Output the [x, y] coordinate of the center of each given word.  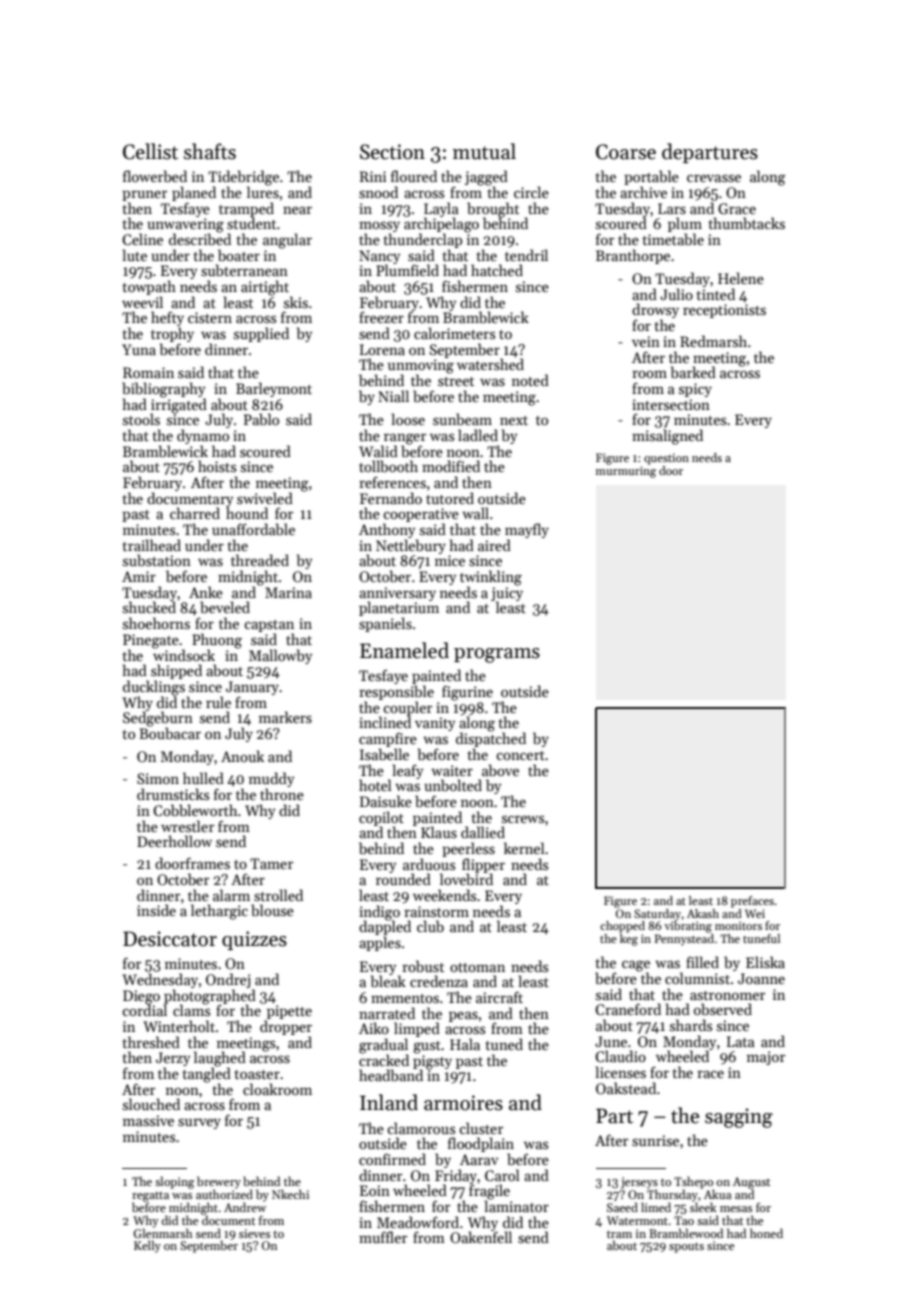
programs [497, 655]
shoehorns [156, 623]
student [251, 223]
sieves [254, 1233]
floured [414, 176]
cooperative [421, 515]
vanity [435, 724]
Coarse [626, 152]
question [666, 459]
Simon [158, 778]
